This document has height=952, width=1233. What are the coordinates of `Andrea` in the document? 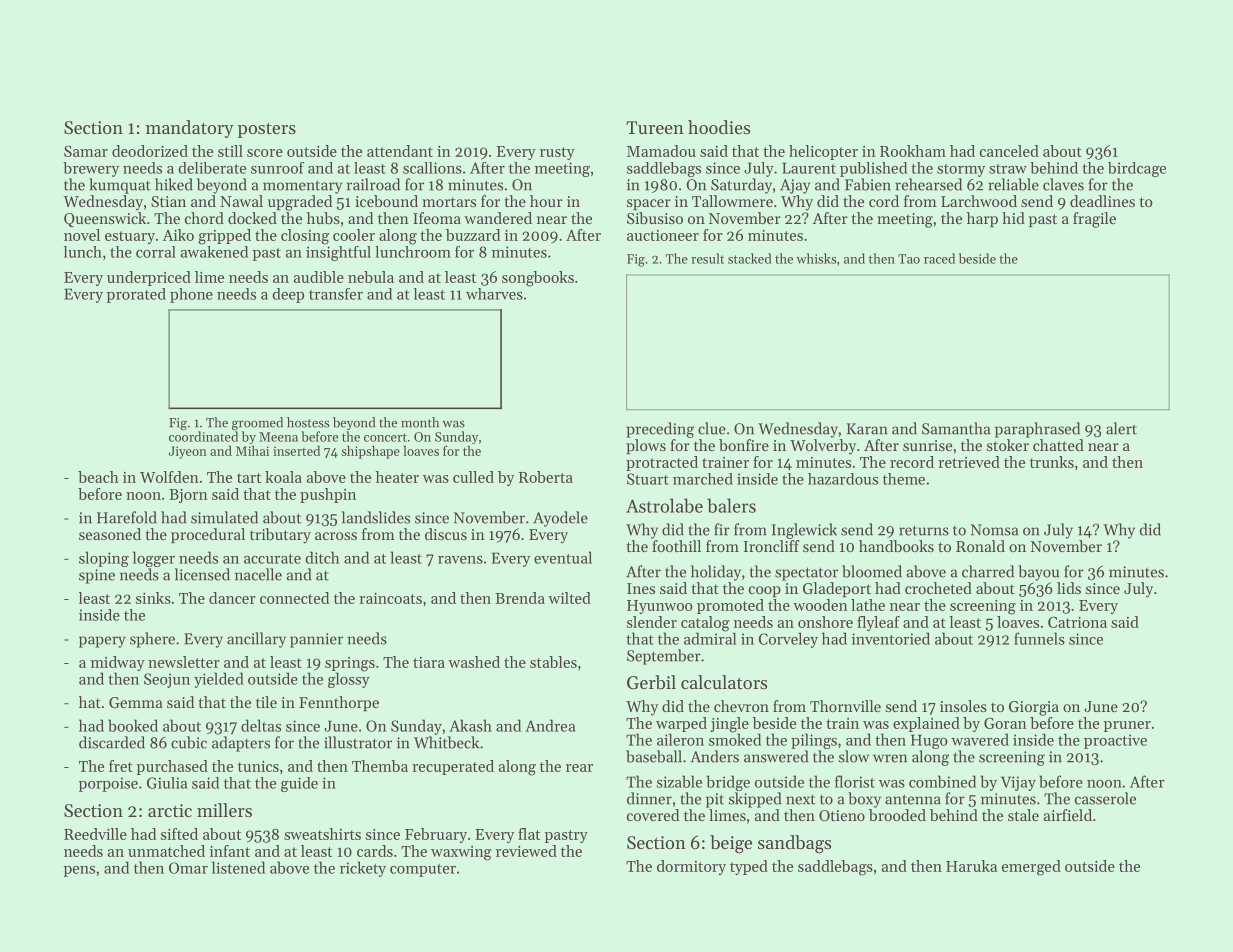 It's located at (550, 725).
